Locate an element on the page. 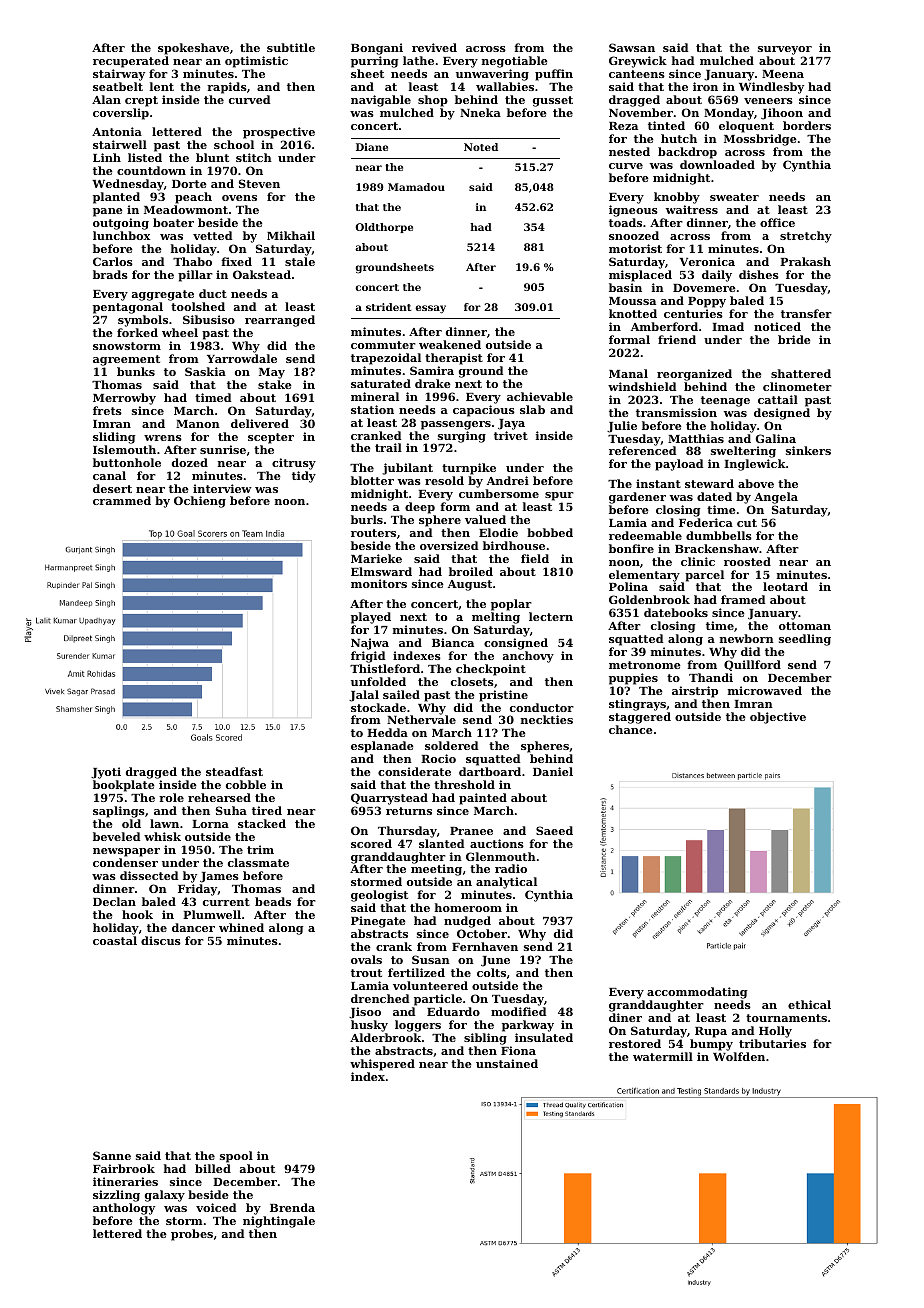  Bongani is located at coordinates (377, 49).
